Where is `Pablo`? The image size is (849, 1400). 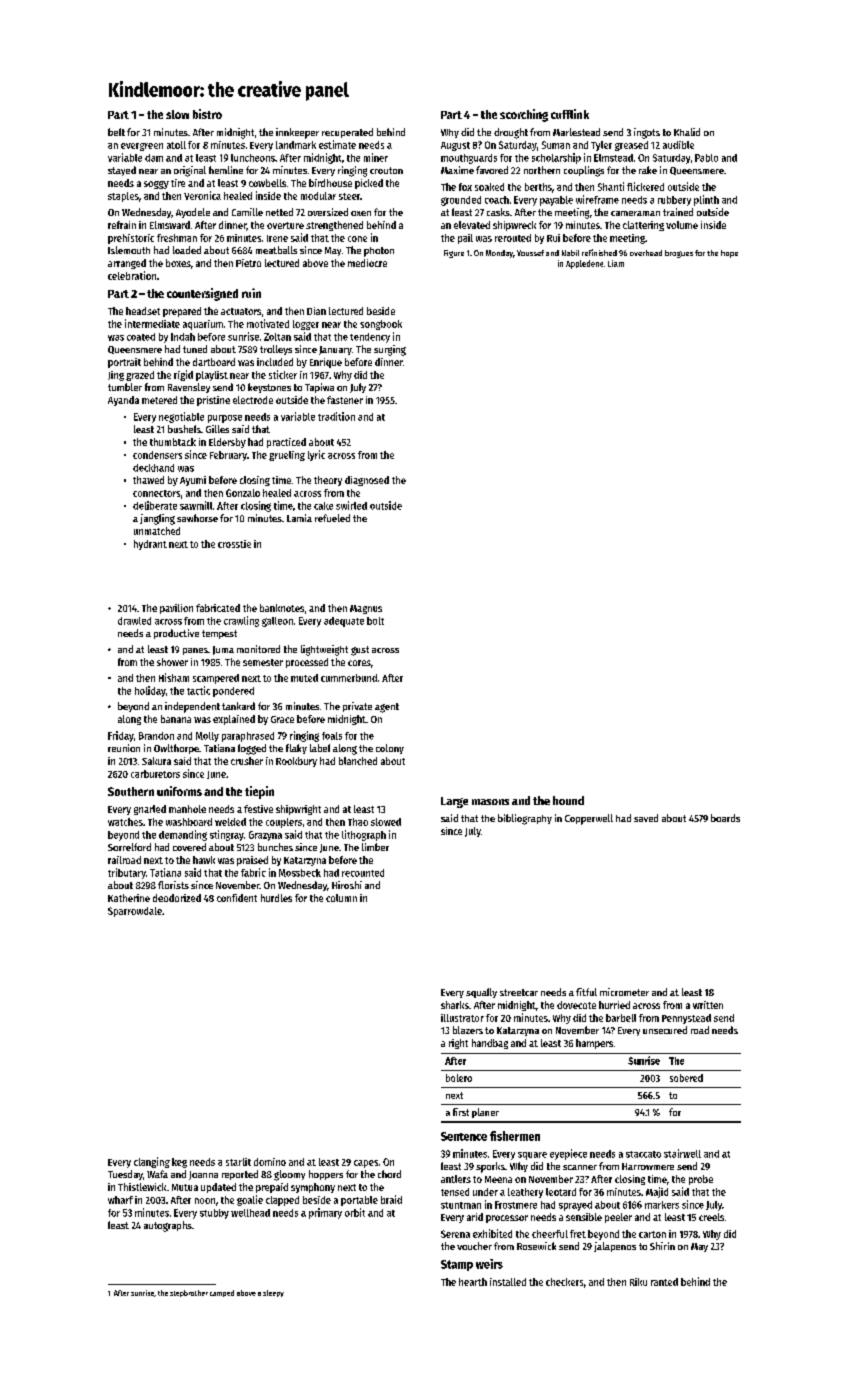 Pablo is located at coordinates (706, 158).
